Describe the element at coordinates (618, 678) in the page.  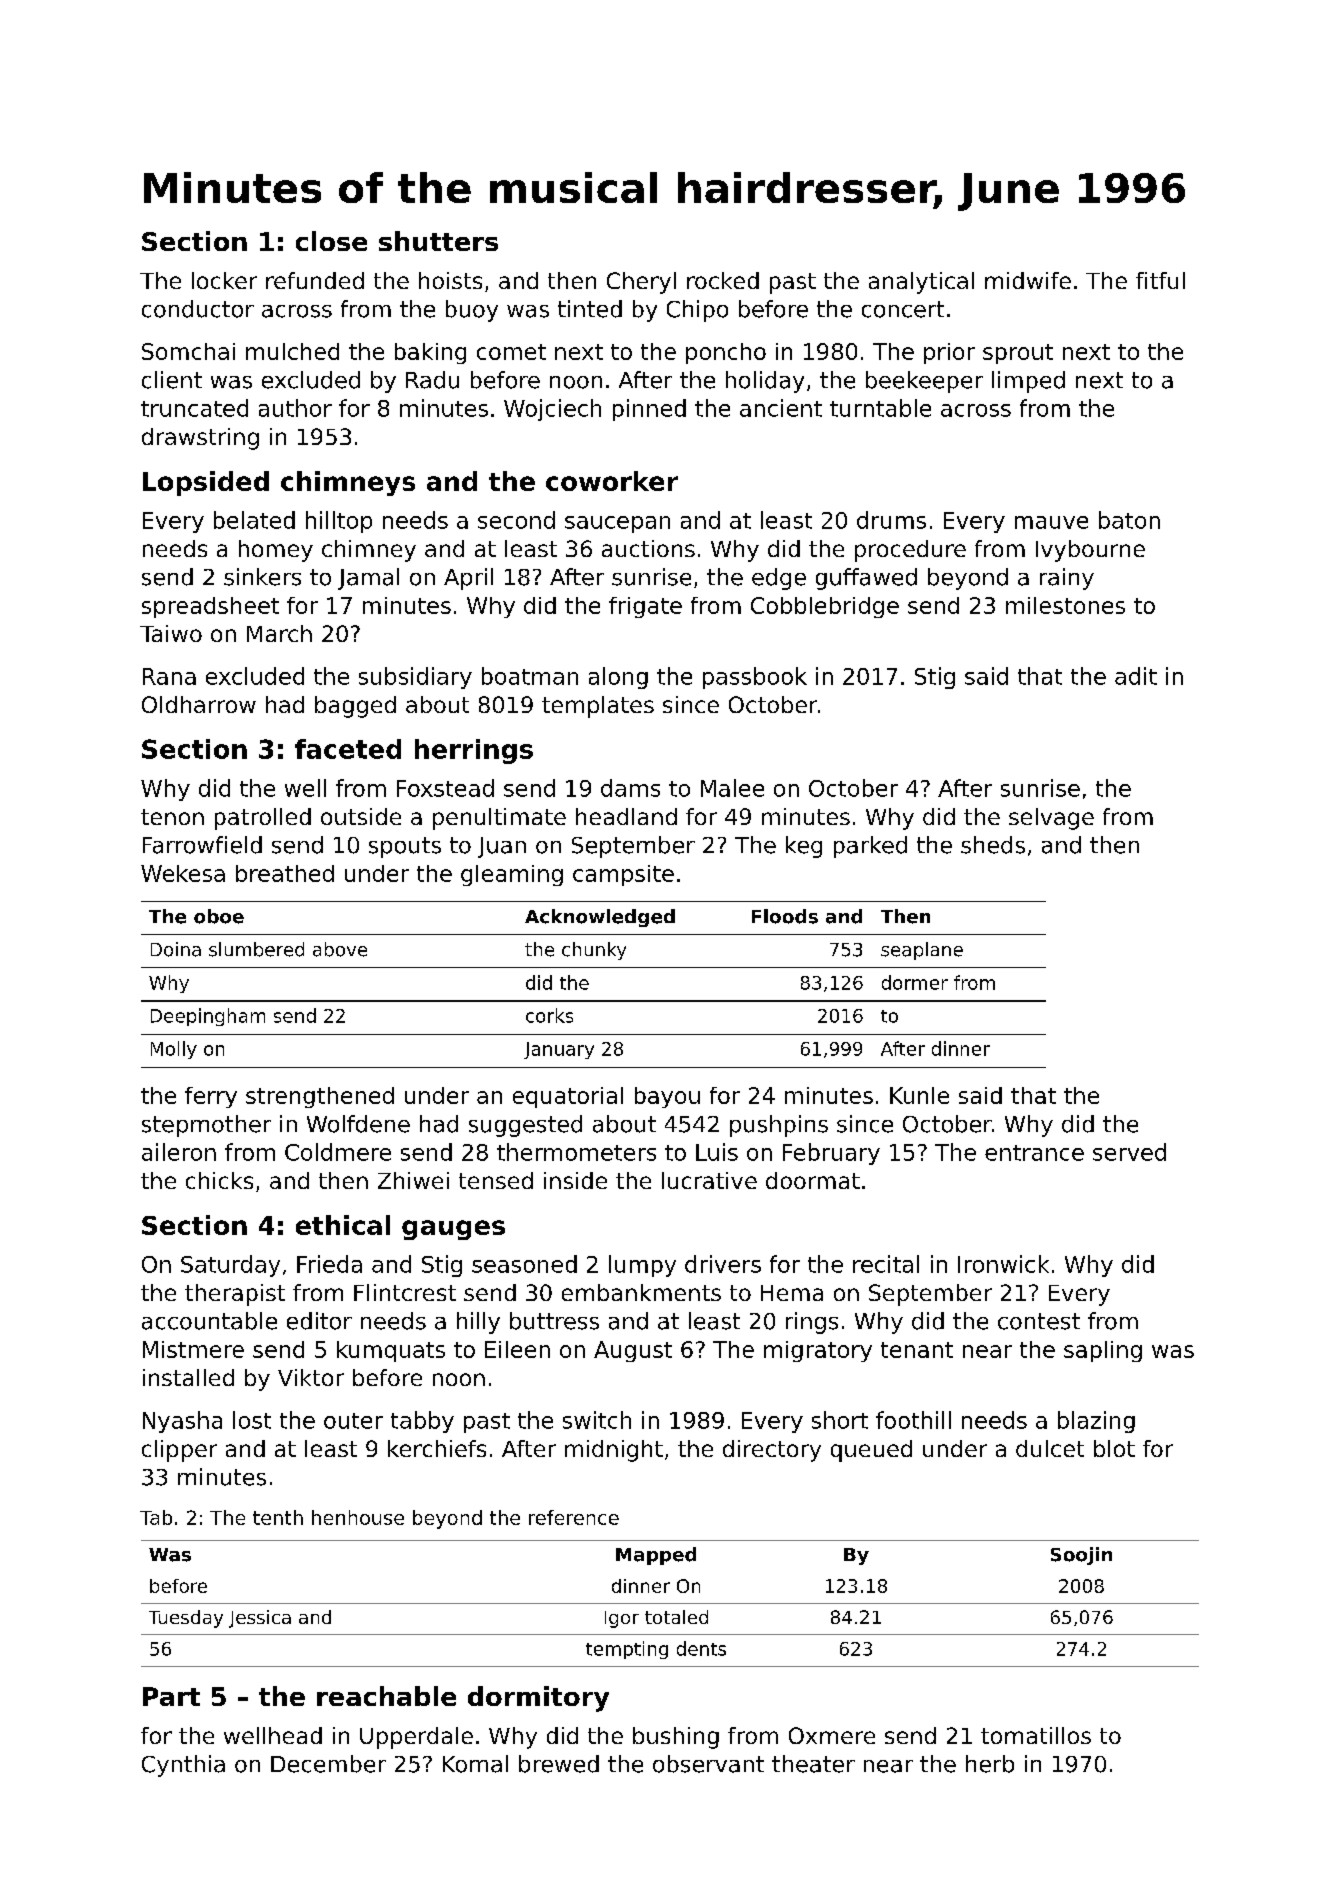
I see `along` at that location.
